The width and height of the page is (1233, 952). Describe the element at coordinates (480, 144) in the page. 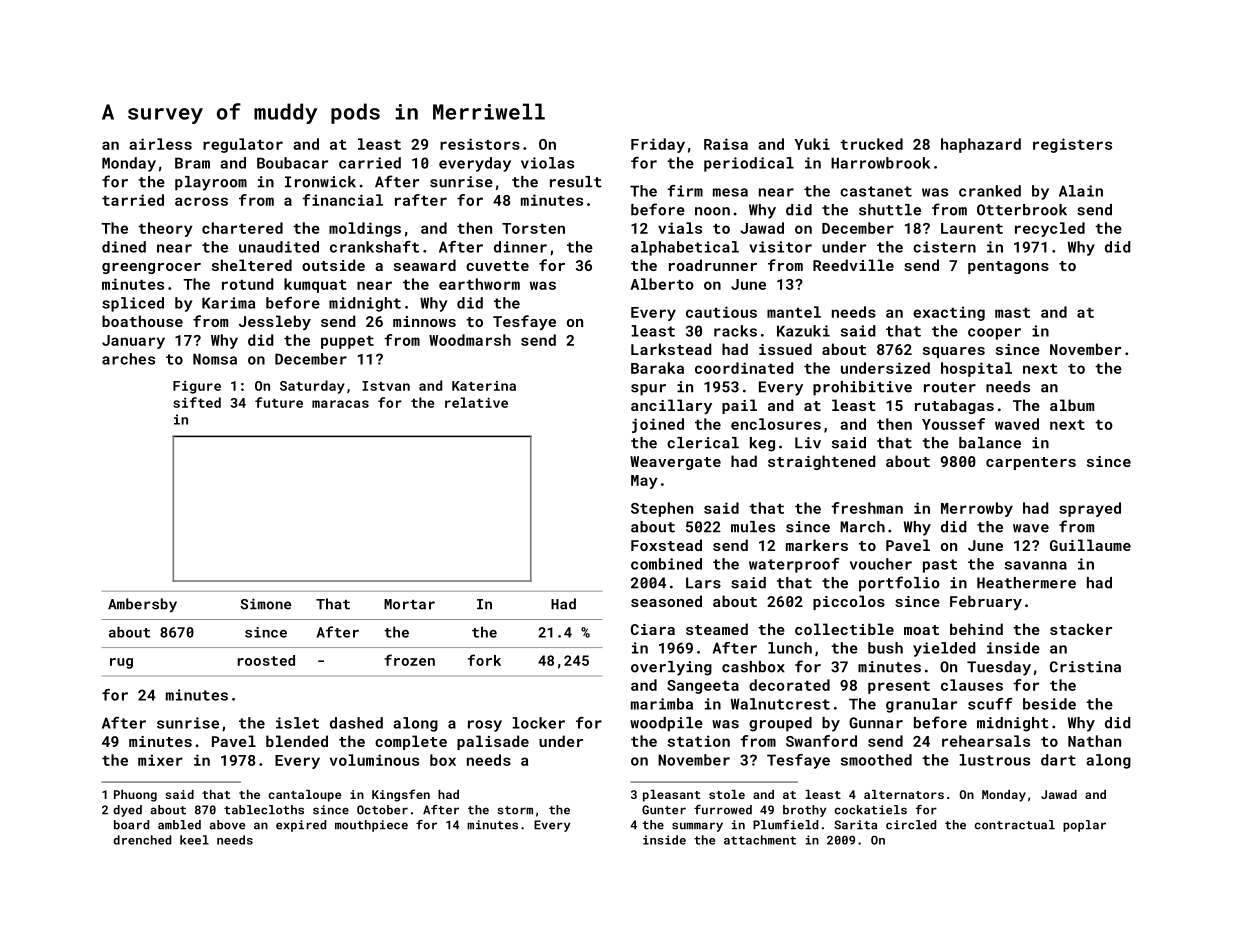

I see `resistors` at that location.
